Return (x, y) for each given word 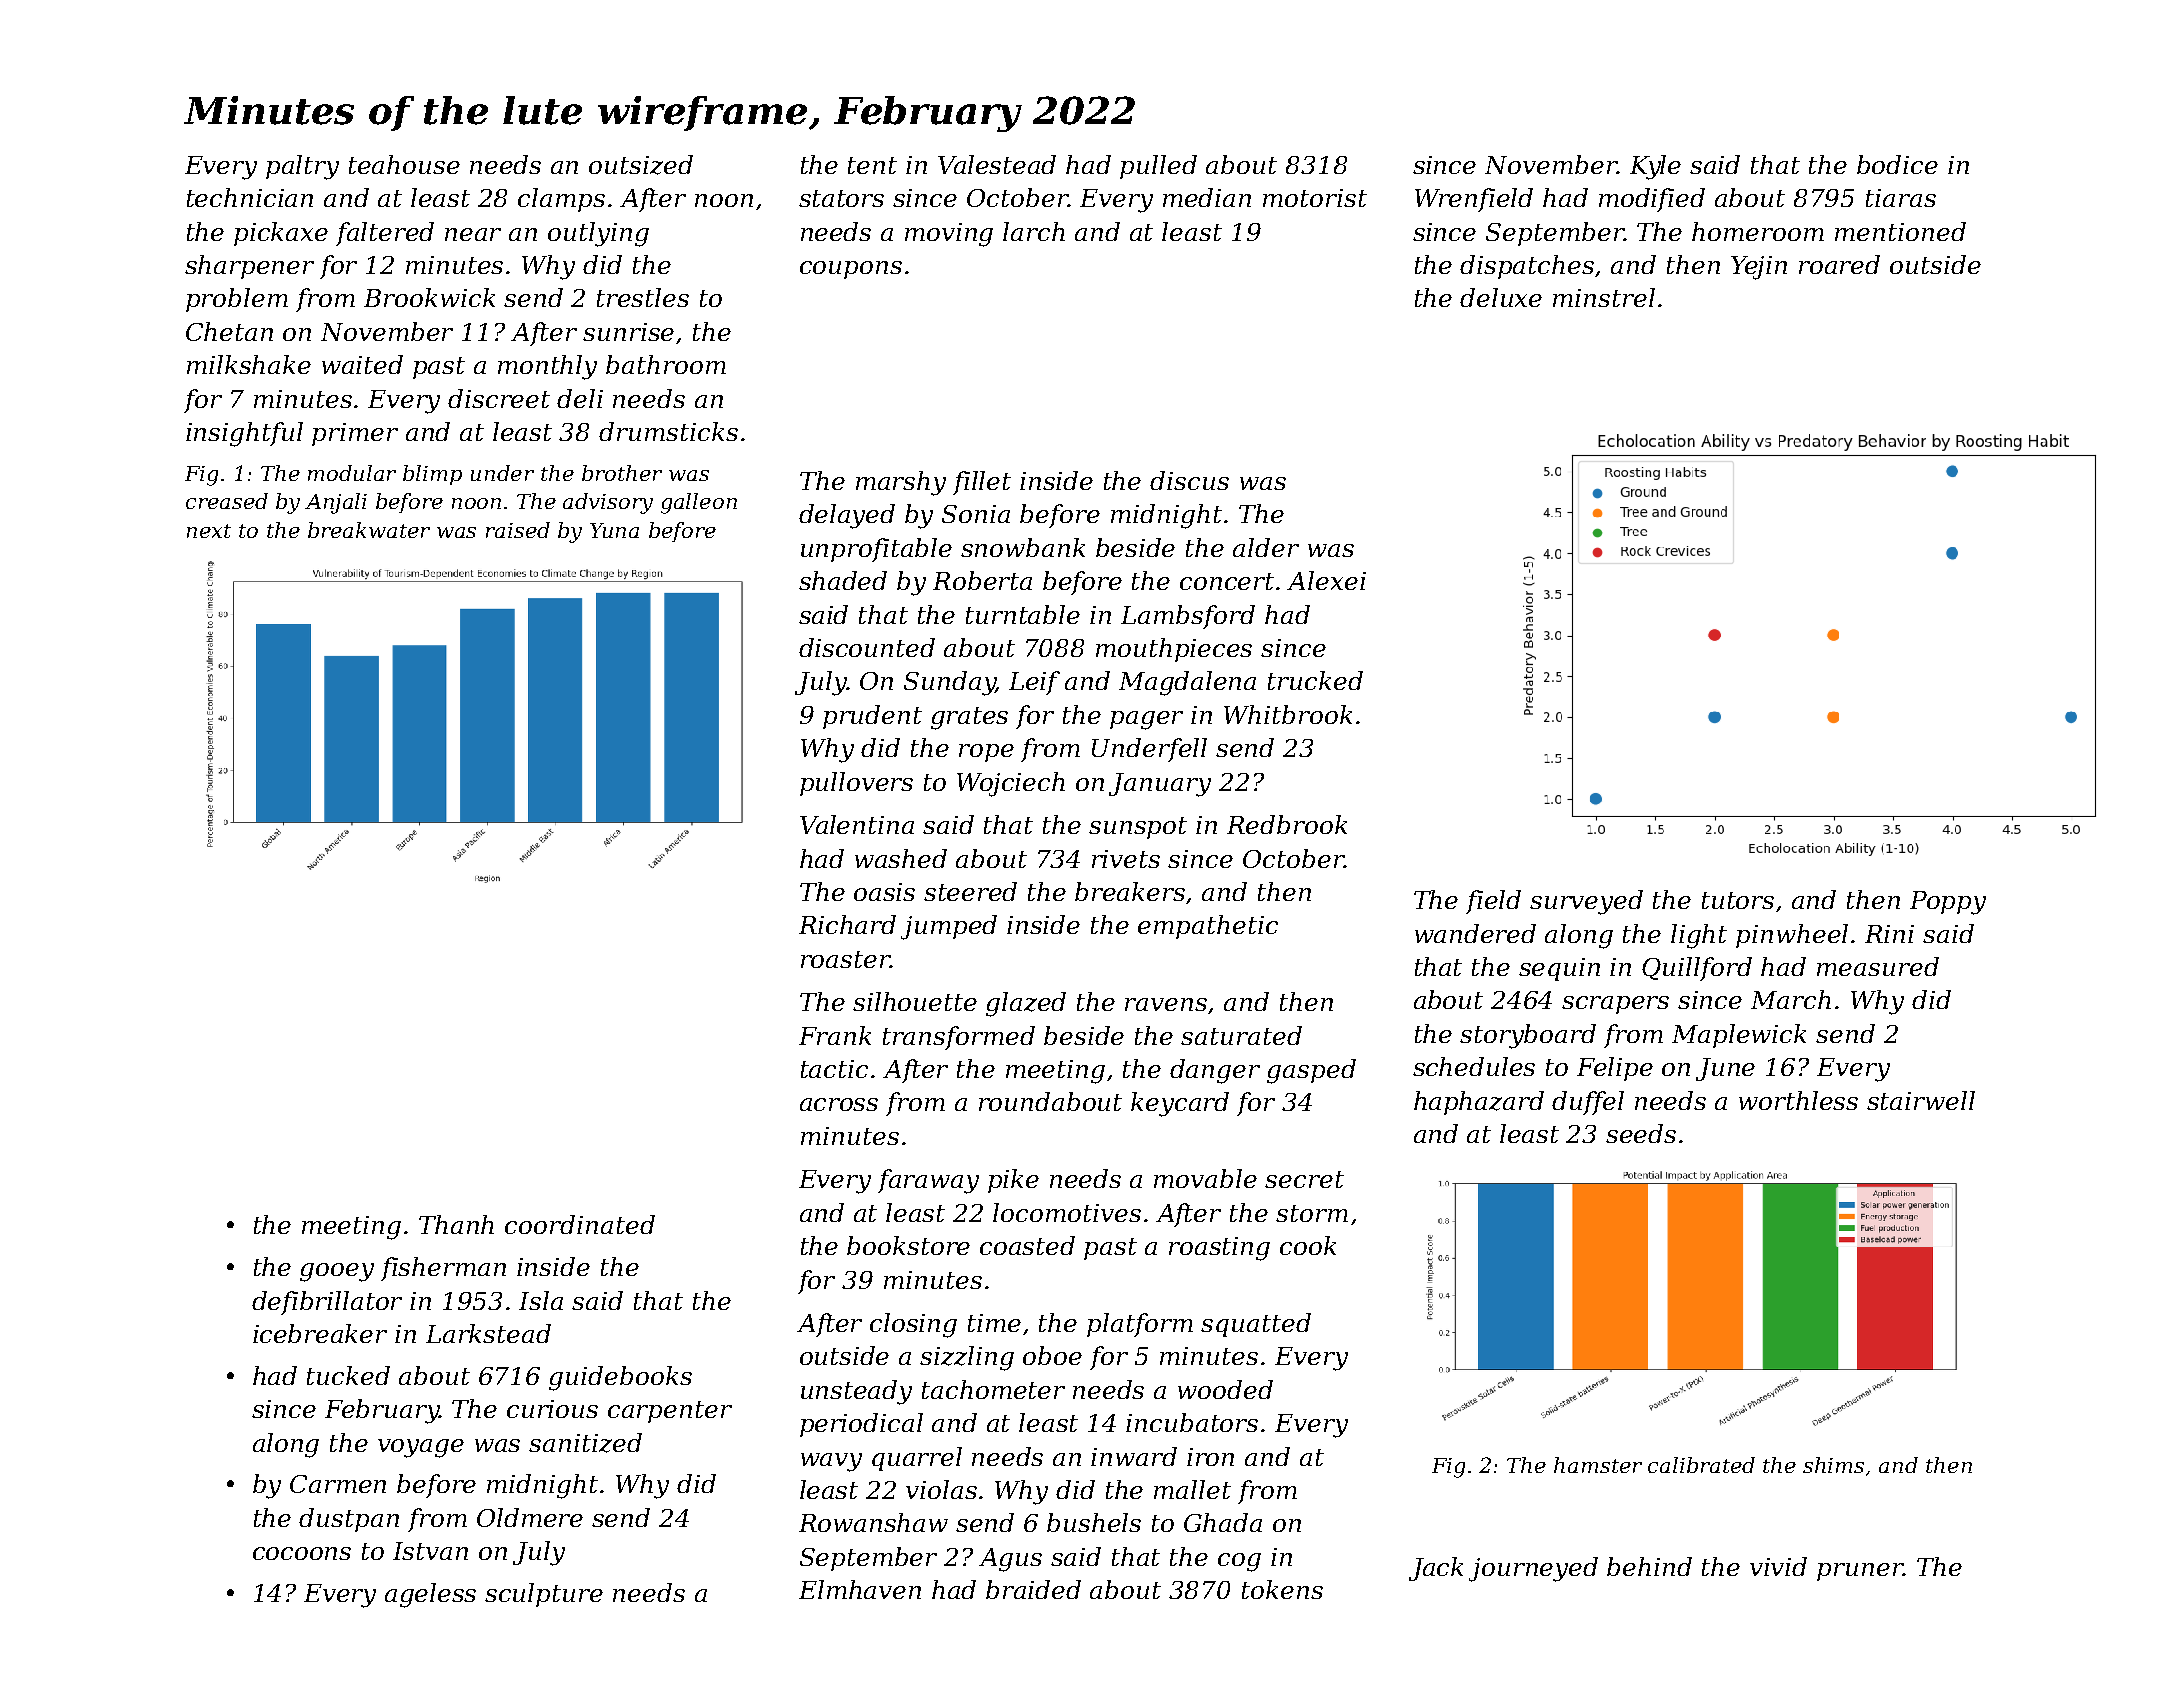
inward (1134, 1456)
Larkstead (488, 1333)
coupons (851, 270)
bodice (1897, 164)
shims (1833, 1465)
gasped (1311, 1071)
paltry (302, 167)
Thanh (456, 1224)
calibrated (1701, 1465)
